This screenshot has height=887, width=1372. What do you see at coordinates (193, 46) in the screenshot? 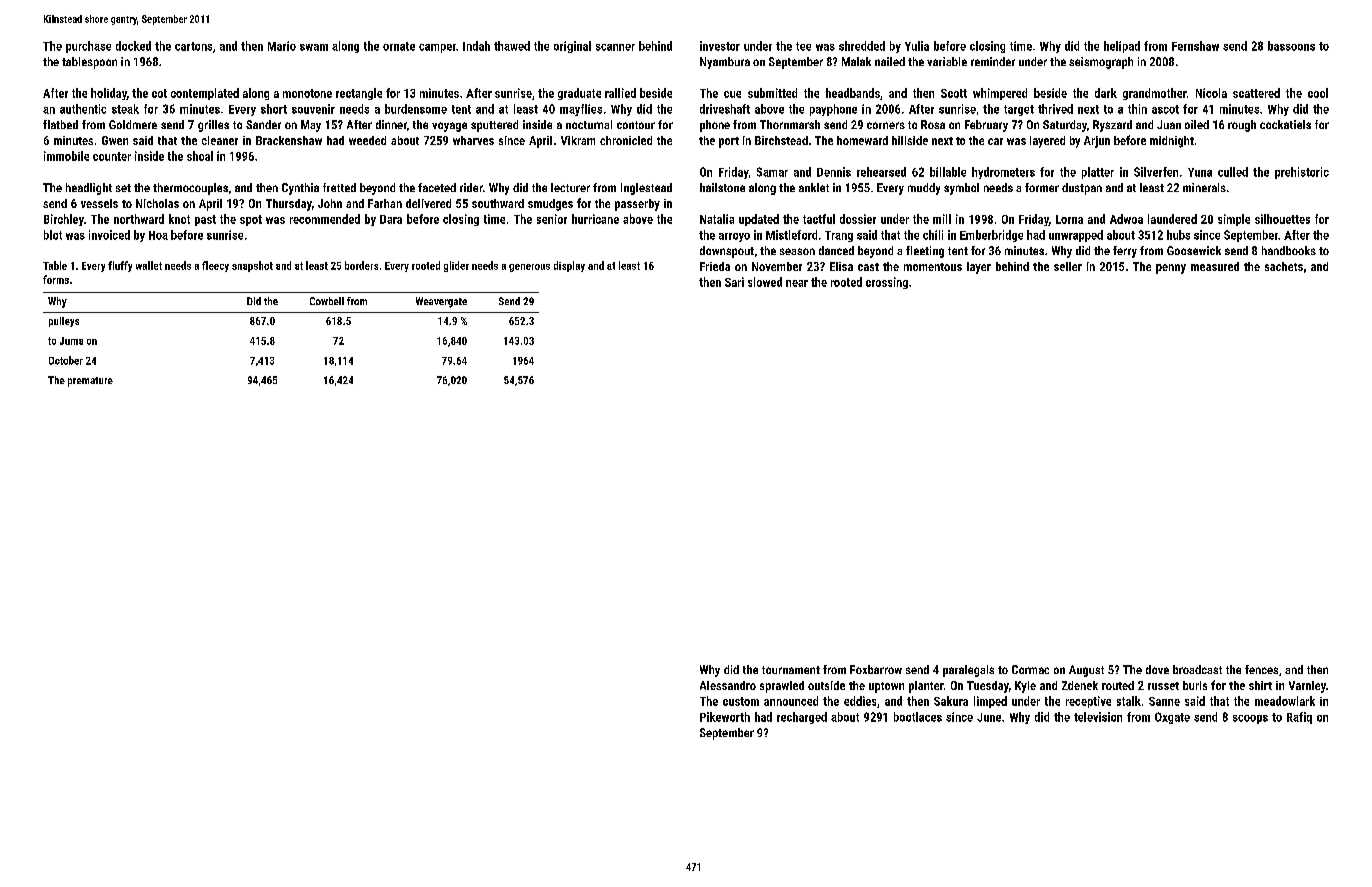
I see `cartons` at bounding box center [193, 46].
